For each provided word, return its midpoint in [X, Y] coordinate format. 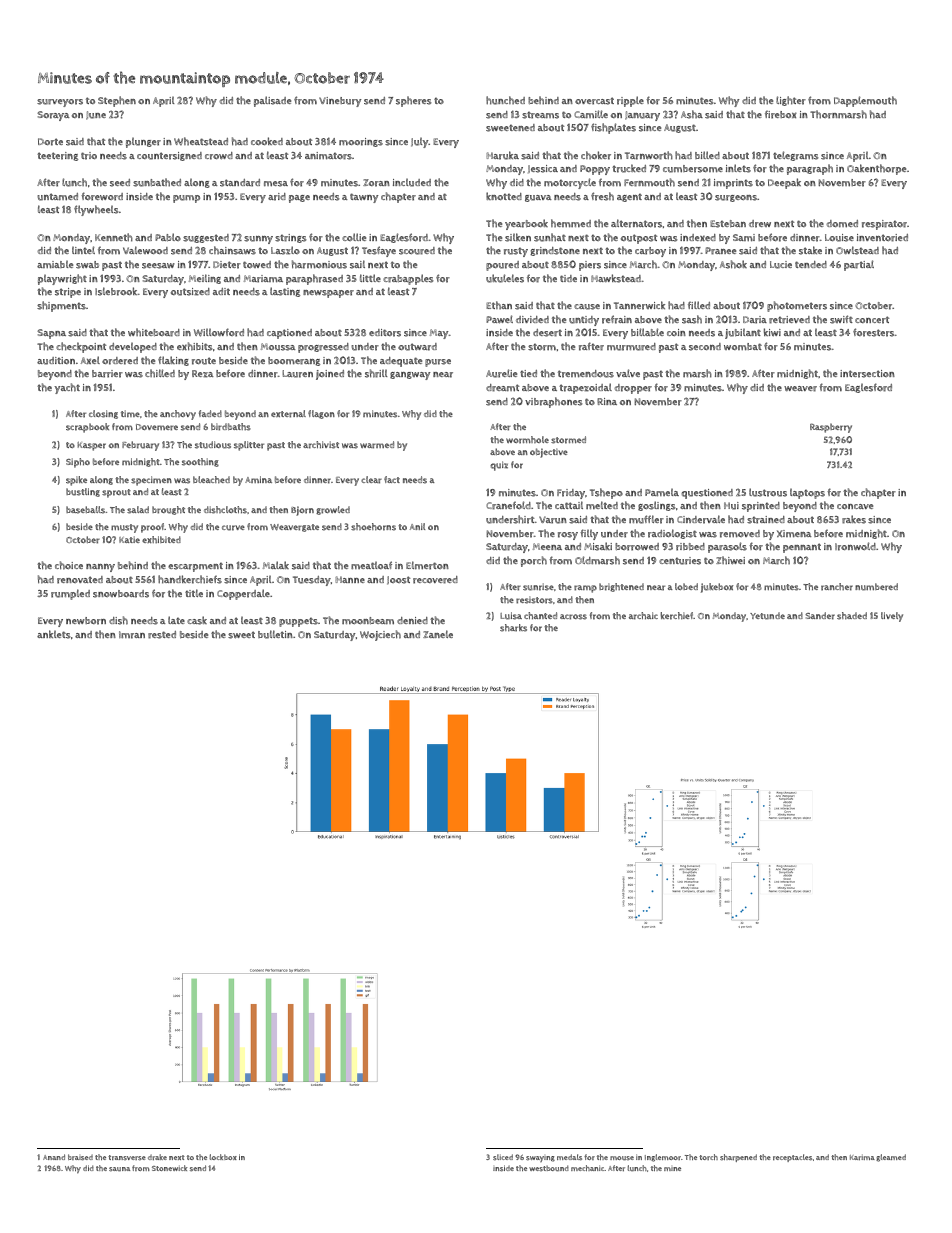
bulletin [275, 634]
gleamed [891, 1158]
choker [596, 155]
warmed [377, 445]
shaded [852, 616]
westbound [549, 1168]
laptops [807, 494]
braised [80, 1157]
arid [277, 197]
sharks [513, 628]
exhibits [194, 346]
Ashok [733, 264]
